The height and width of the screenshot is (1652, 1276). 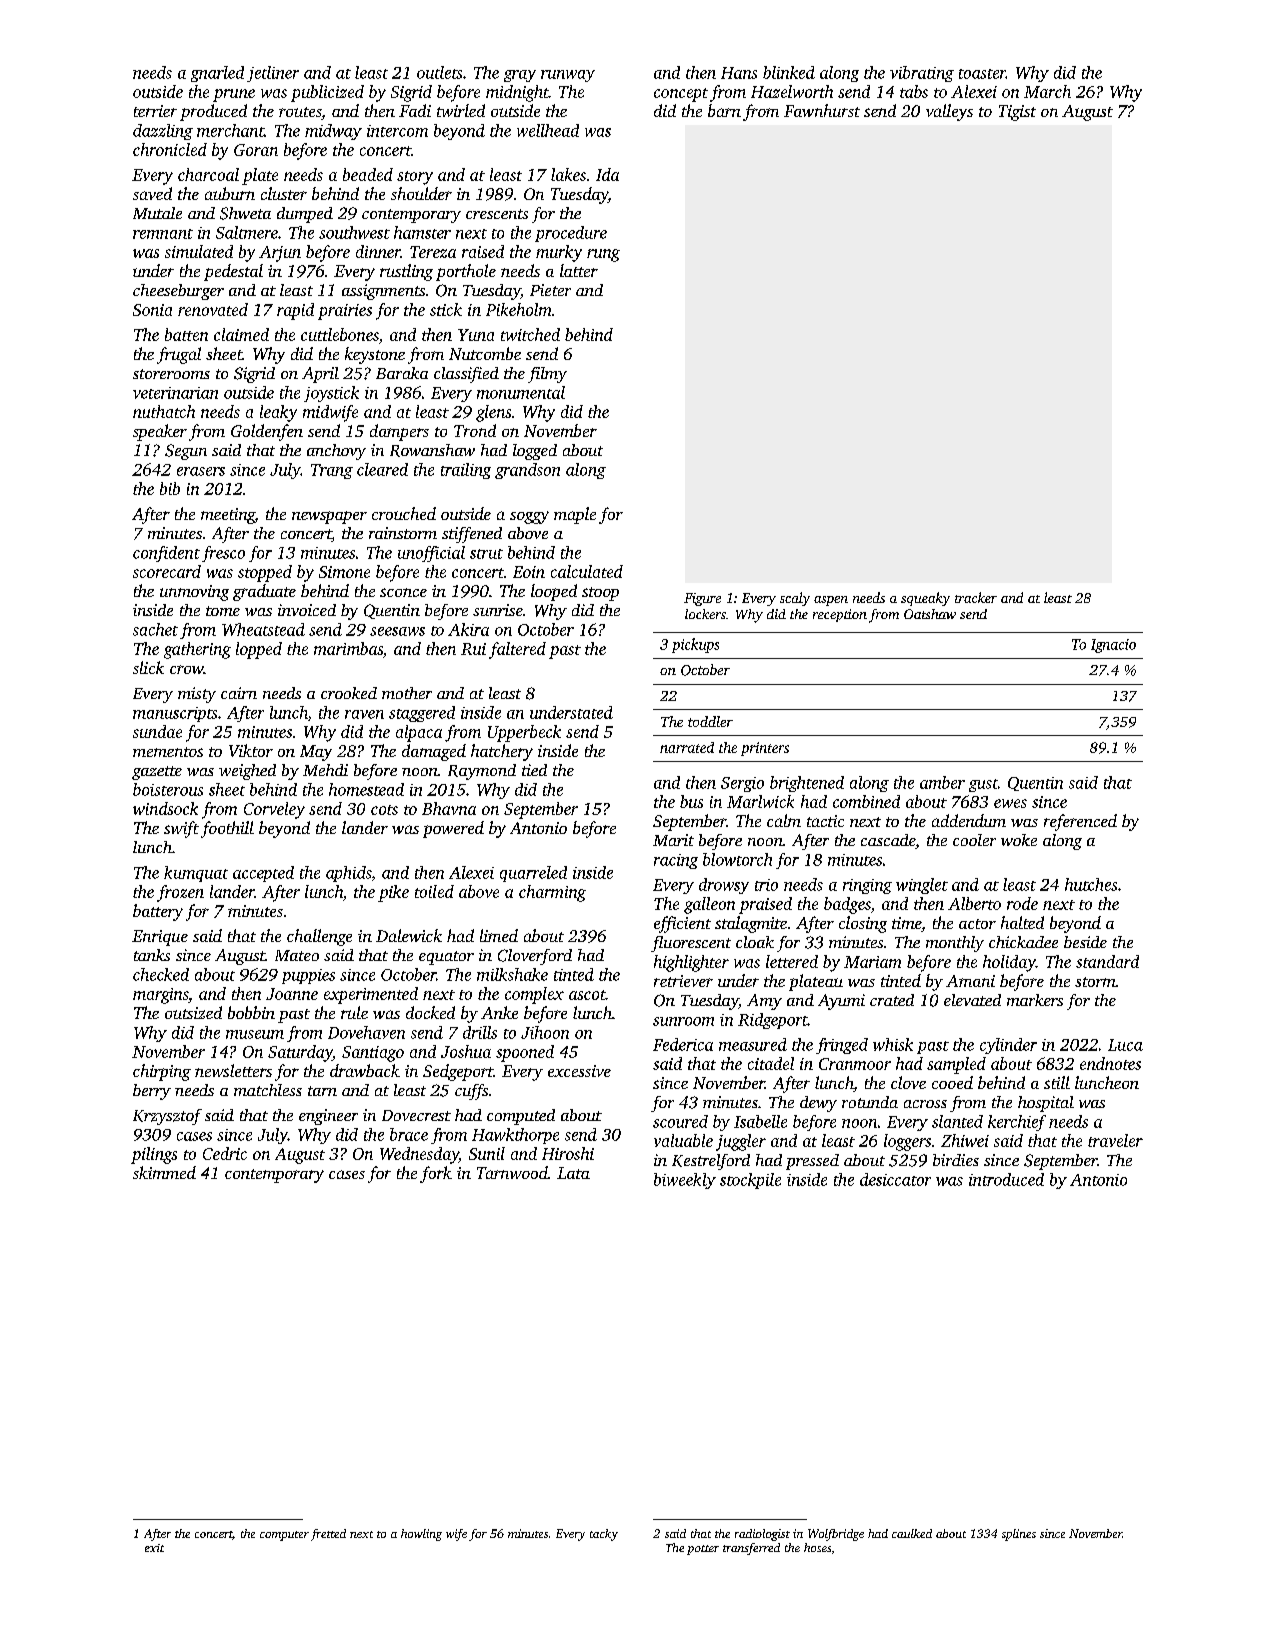 I want to click on Ignacio, so click(x=1113, y=646).
